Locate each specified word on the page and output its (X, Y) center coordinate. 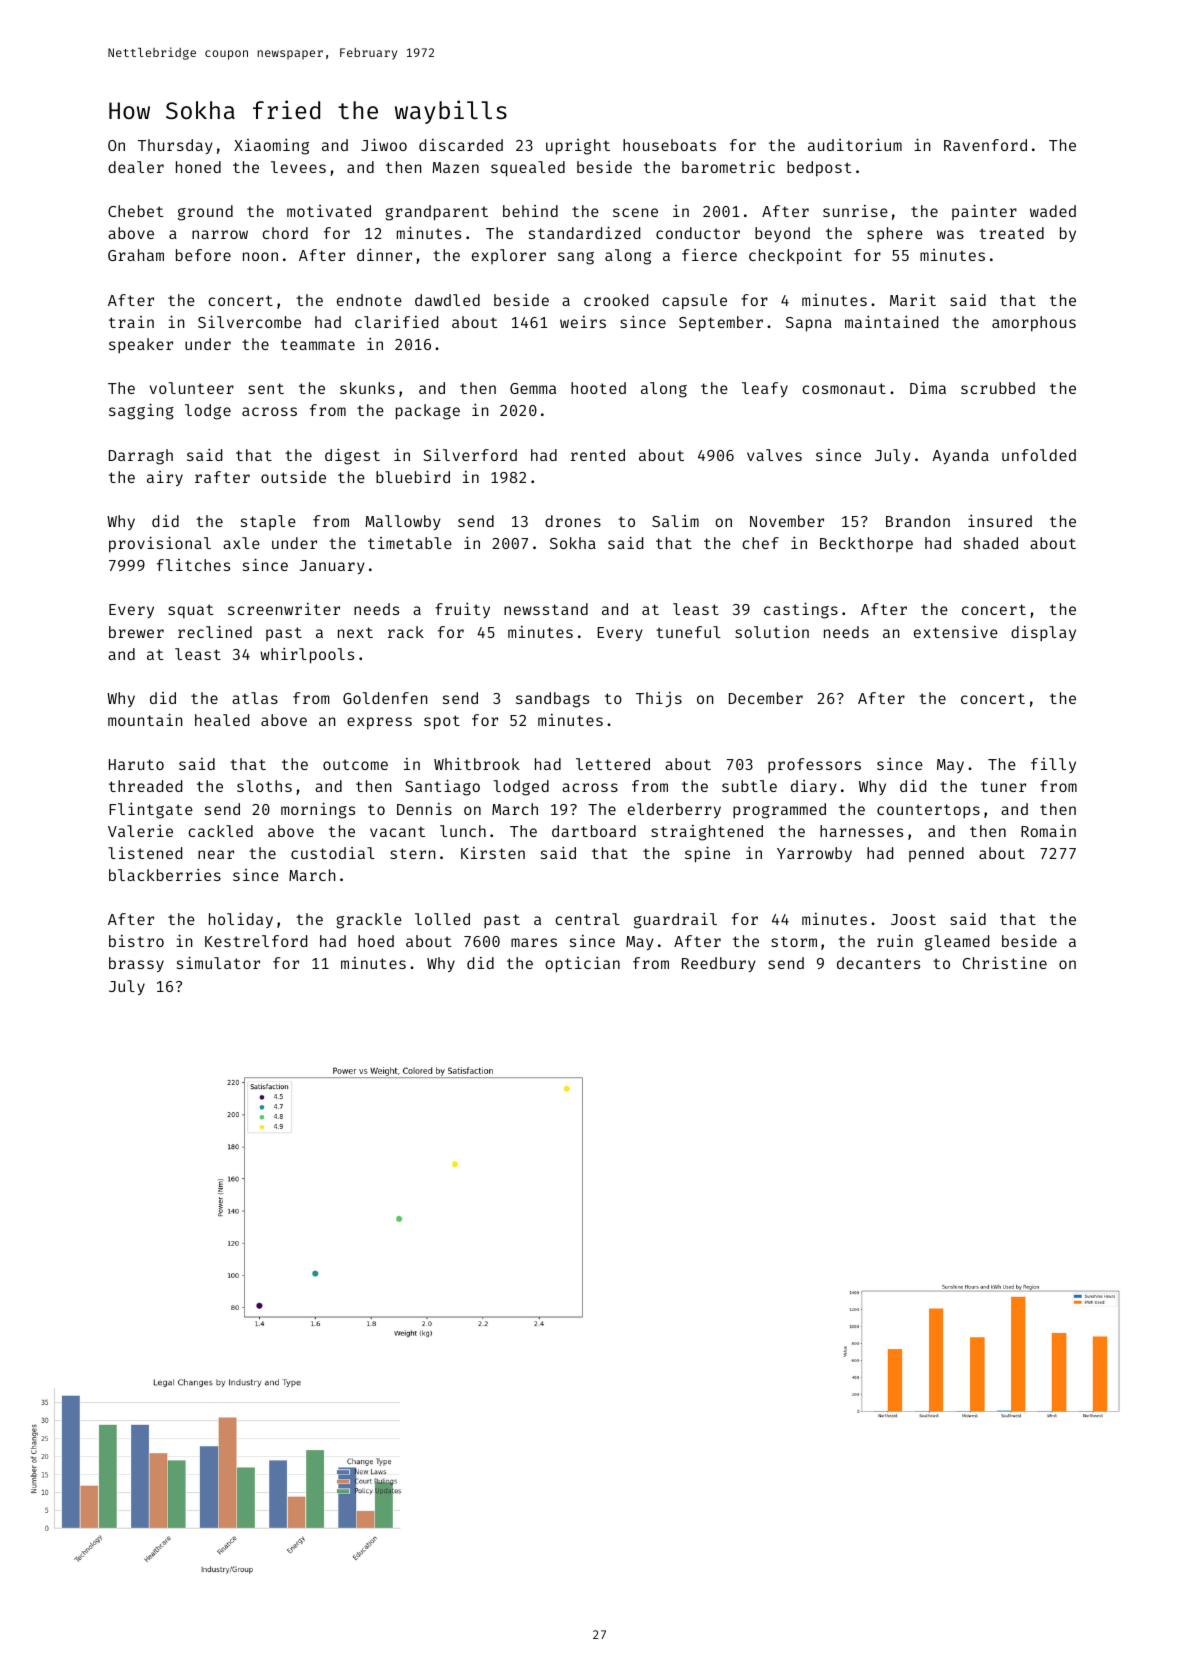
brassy (136, 964)
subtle (749, 786)
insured (1000, 521)
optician (582, 965)
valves (774, 455)
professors (814, 766)
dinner (384, 255)
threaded (145, 786)
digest (352, 457)
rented (598, 455)
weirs (583, 322)
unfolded (1039, 455)
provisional (160, 544)
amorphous (1034, 324)
